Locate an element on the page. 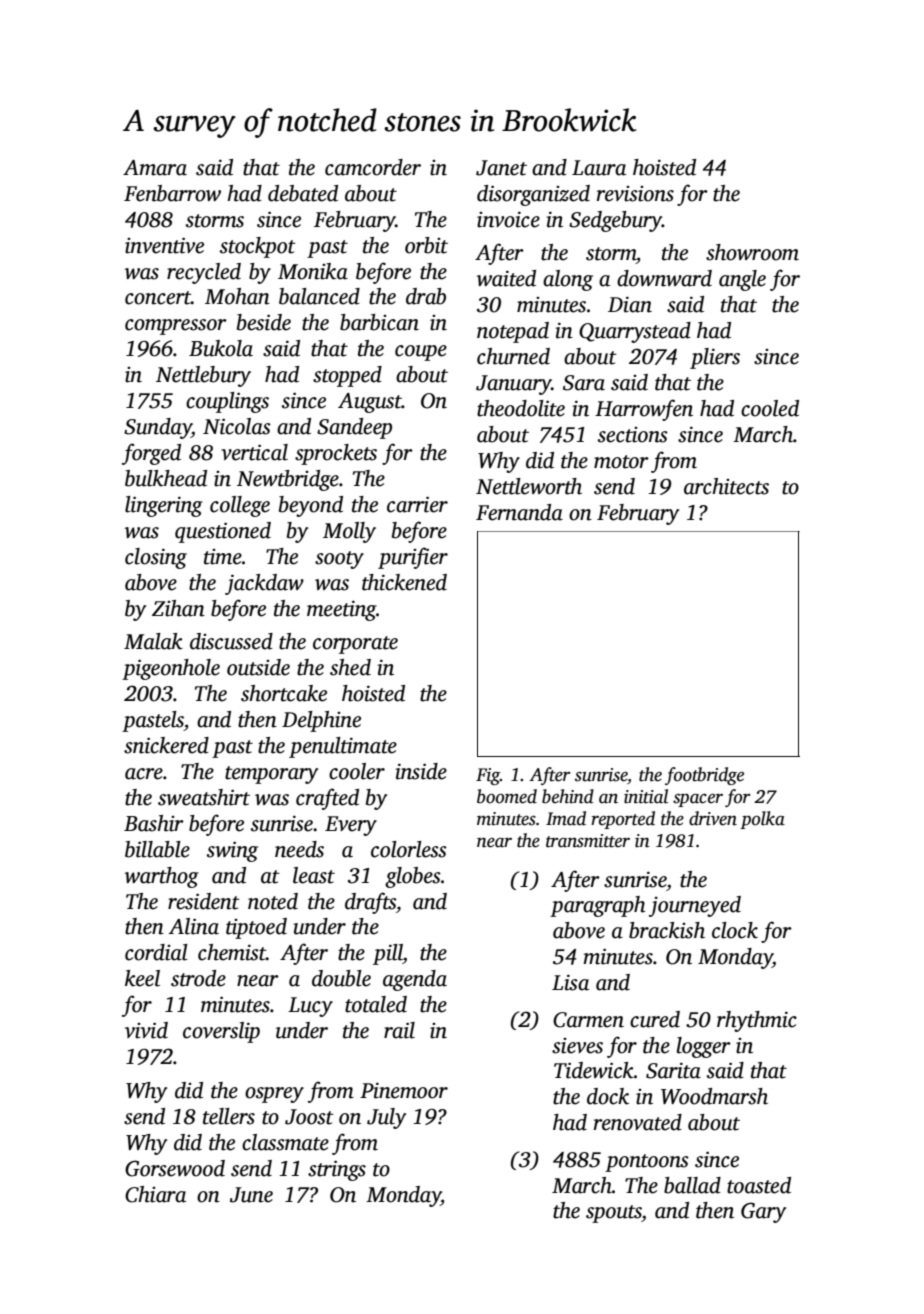  polka is located at coordinates (762, 820).
